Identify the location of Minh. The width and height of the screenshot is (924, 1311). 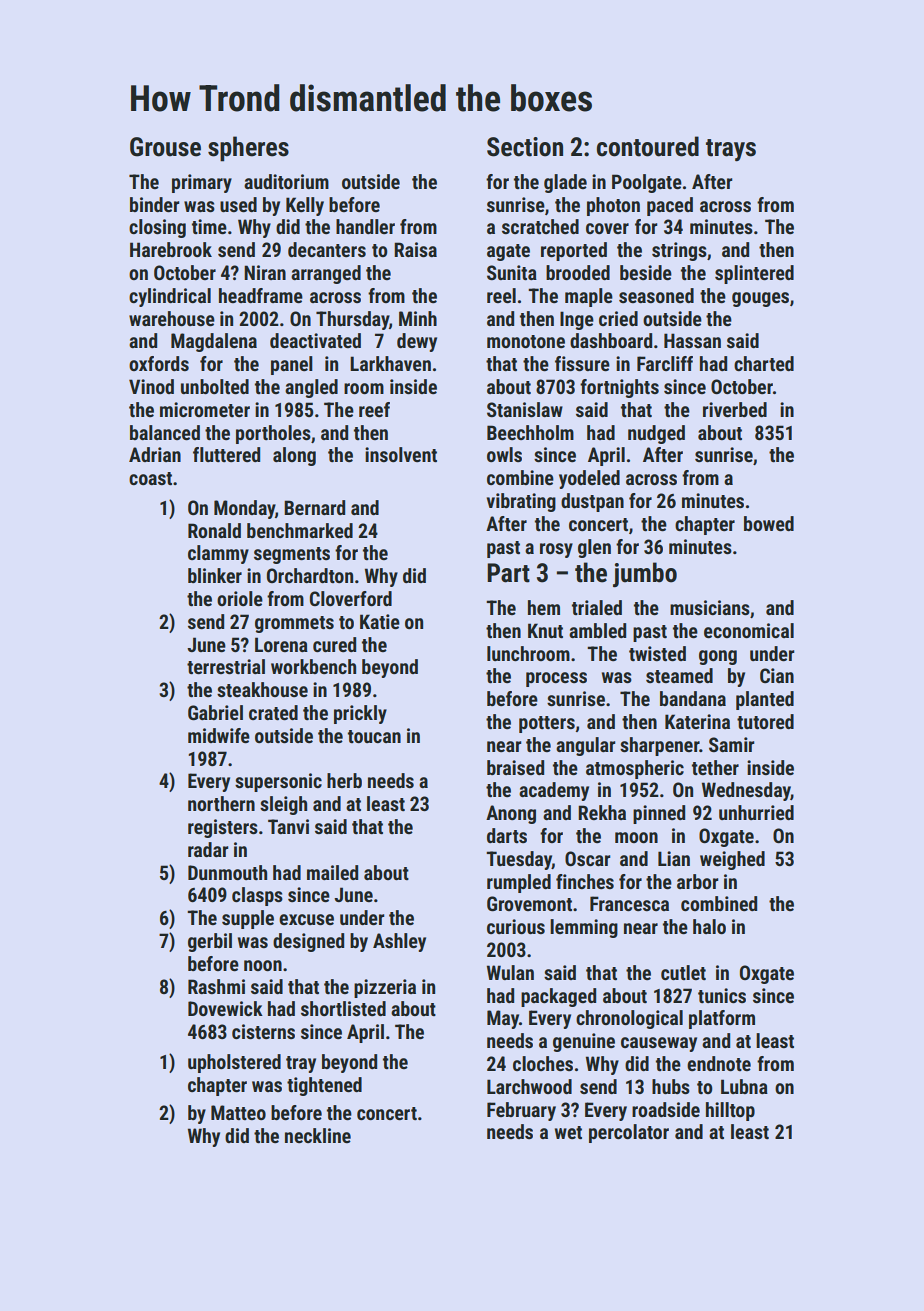
(418, 318).
